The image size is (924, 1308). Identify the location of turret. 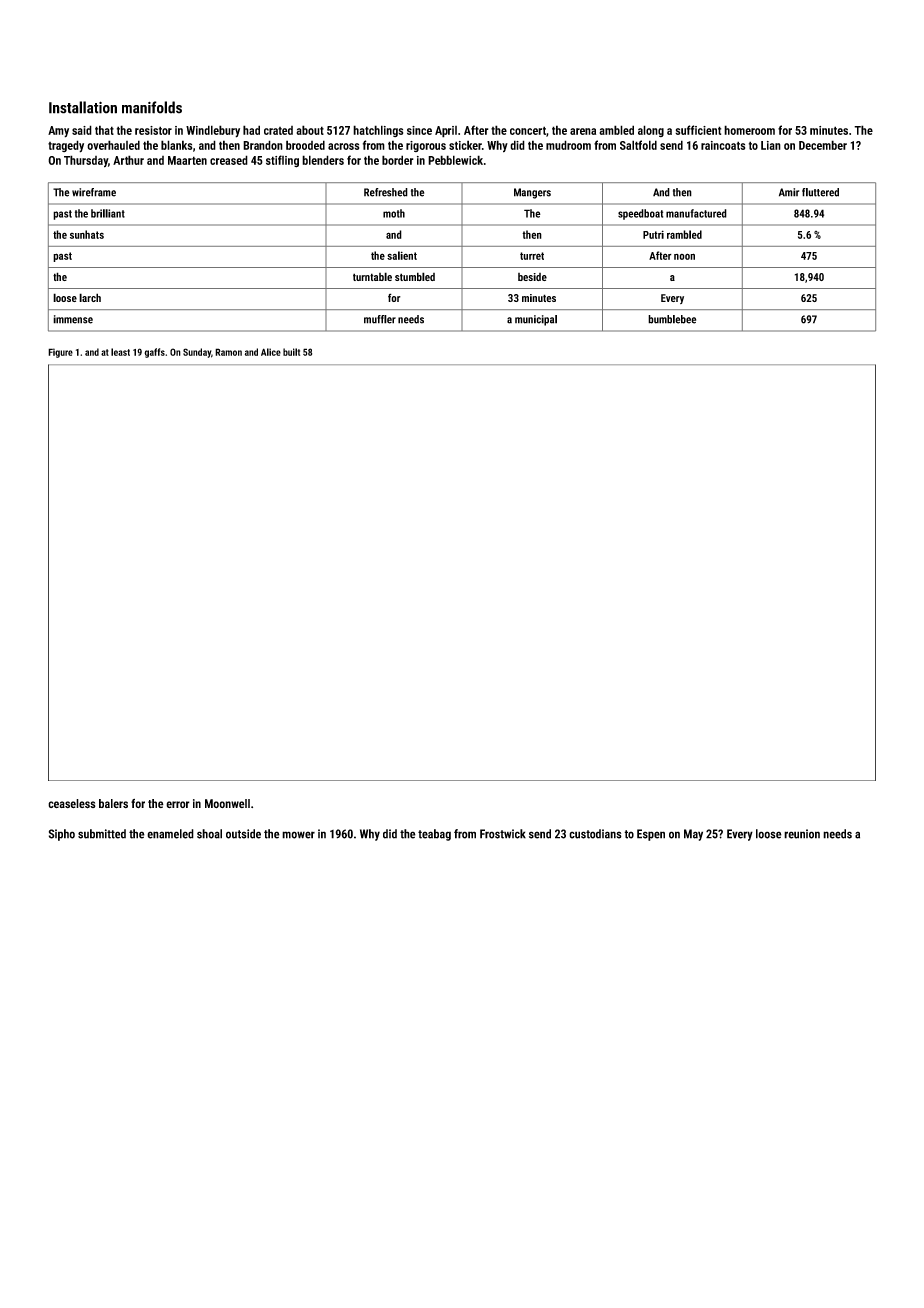
(532, 256).
